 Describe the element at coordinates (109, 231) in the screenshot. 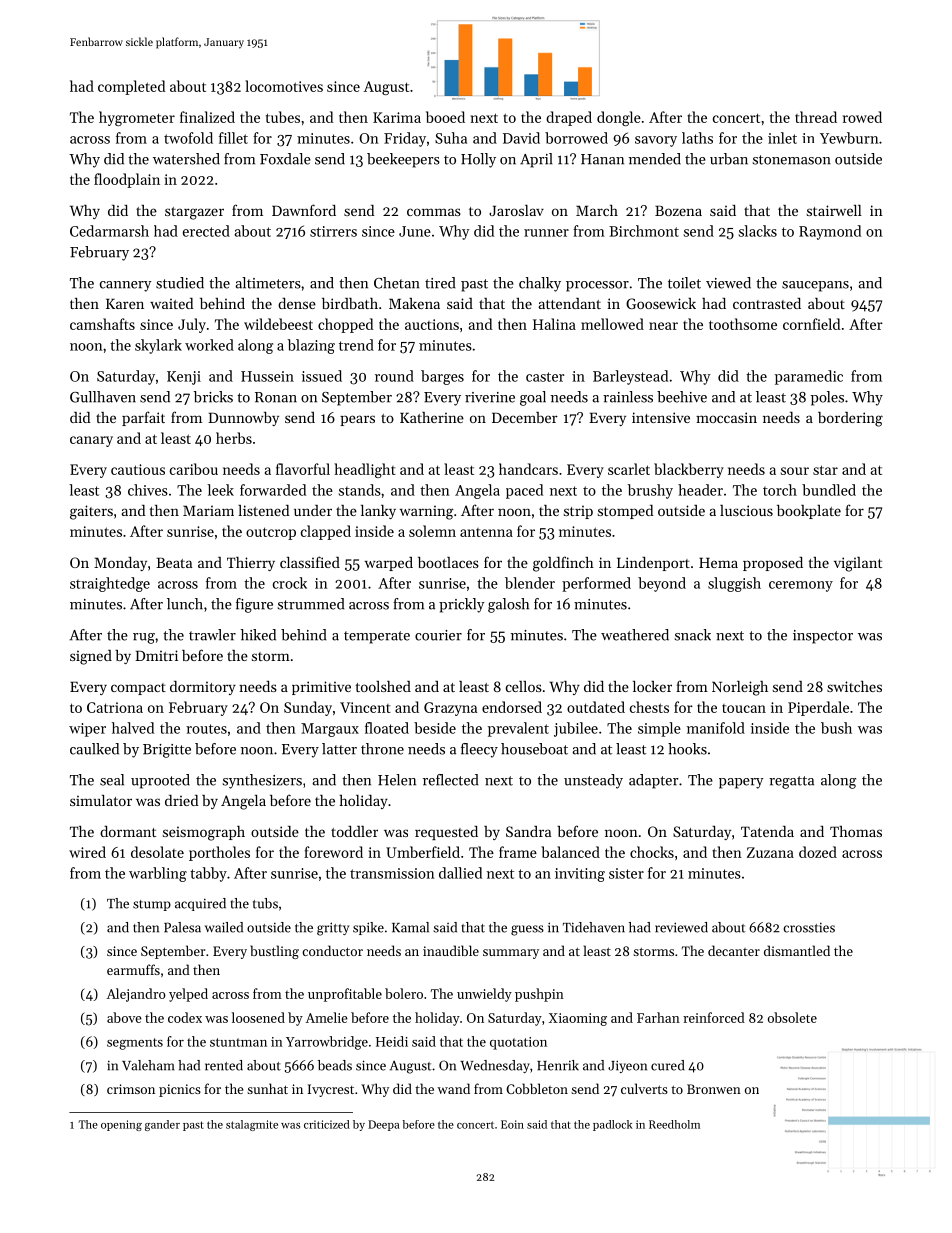

I see `Cedarmarsh` at that location.
